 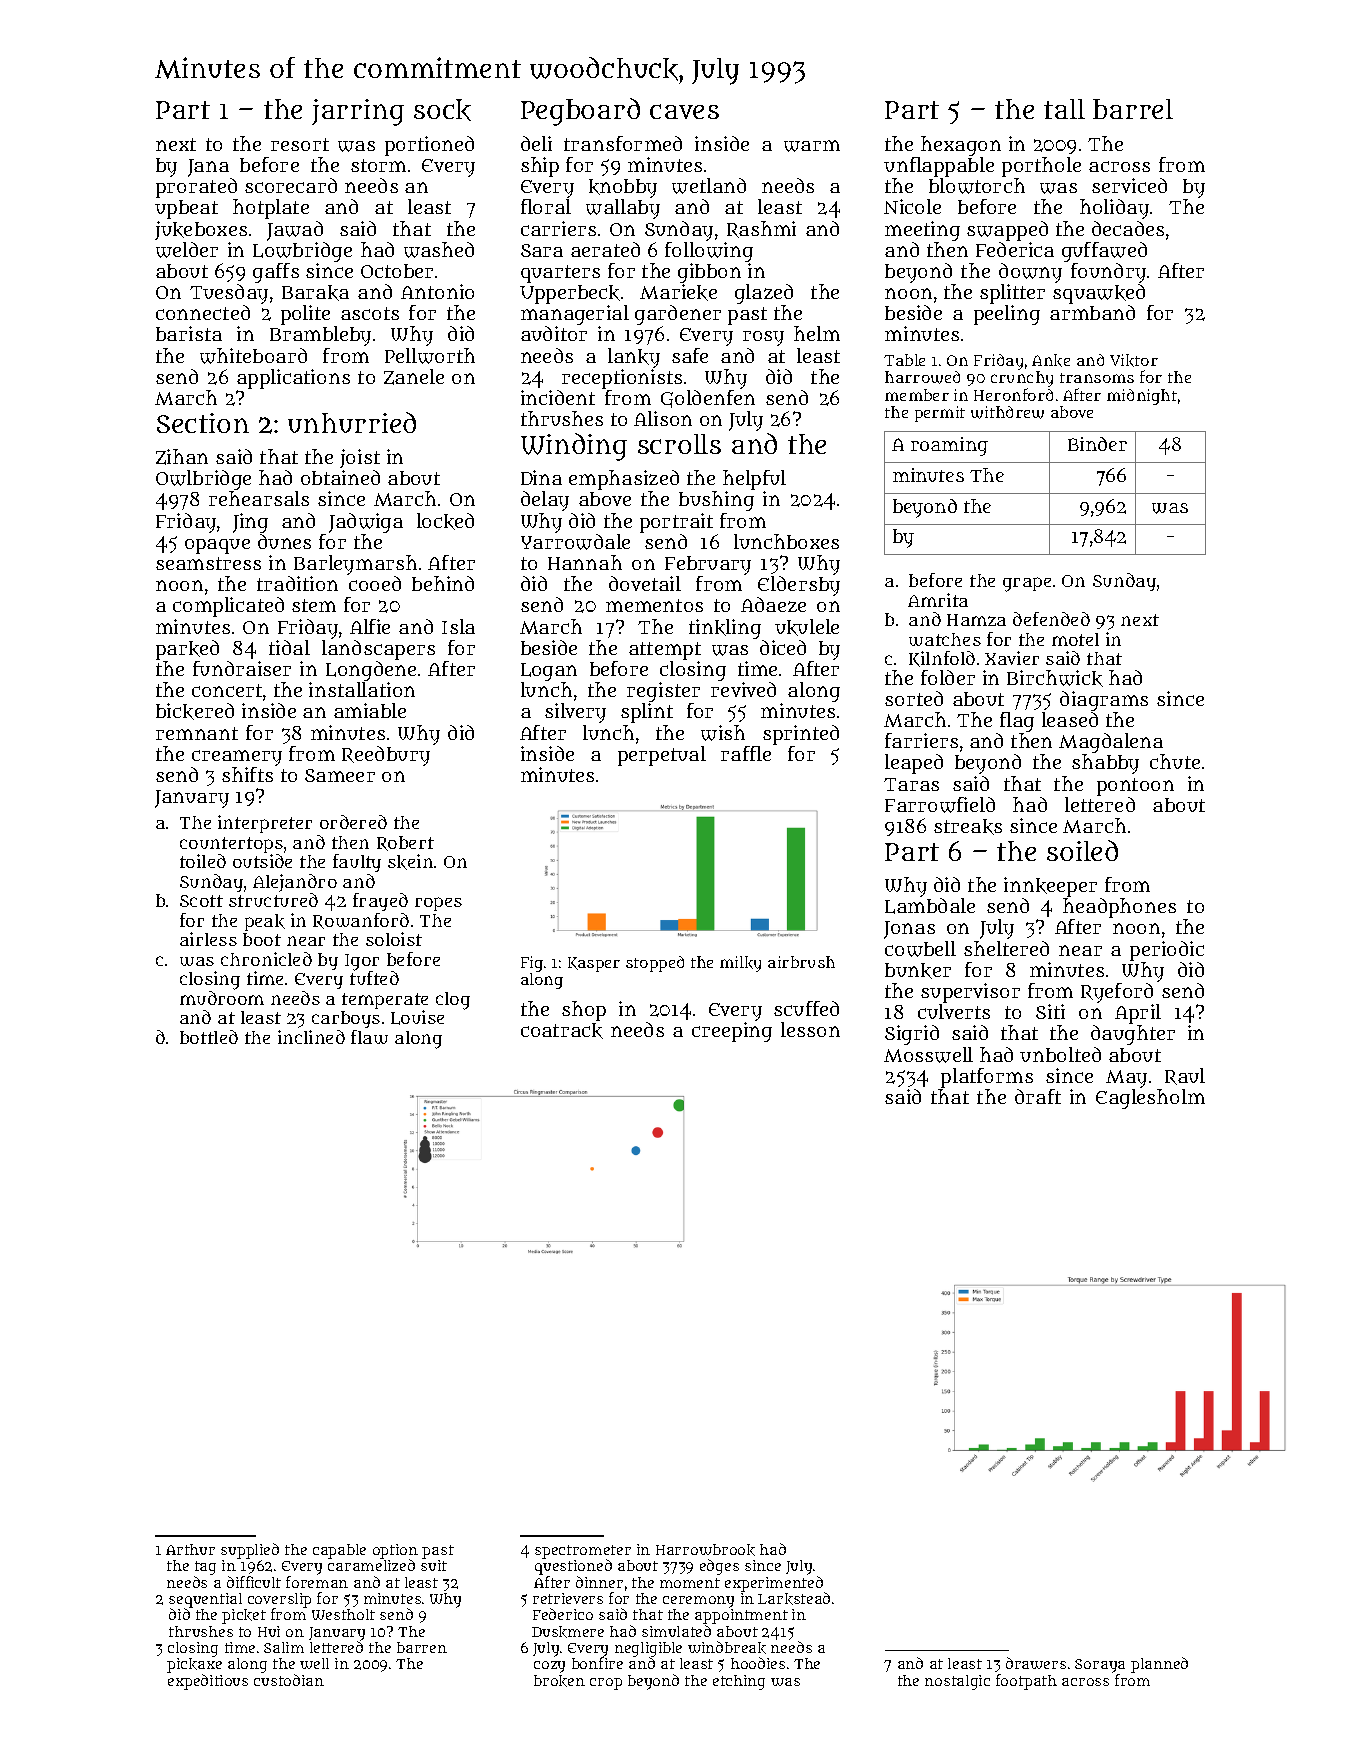 What do you see at coordinates (311, 1037) in the page?
I see `inclined` at bounding box center [311, 1037].
